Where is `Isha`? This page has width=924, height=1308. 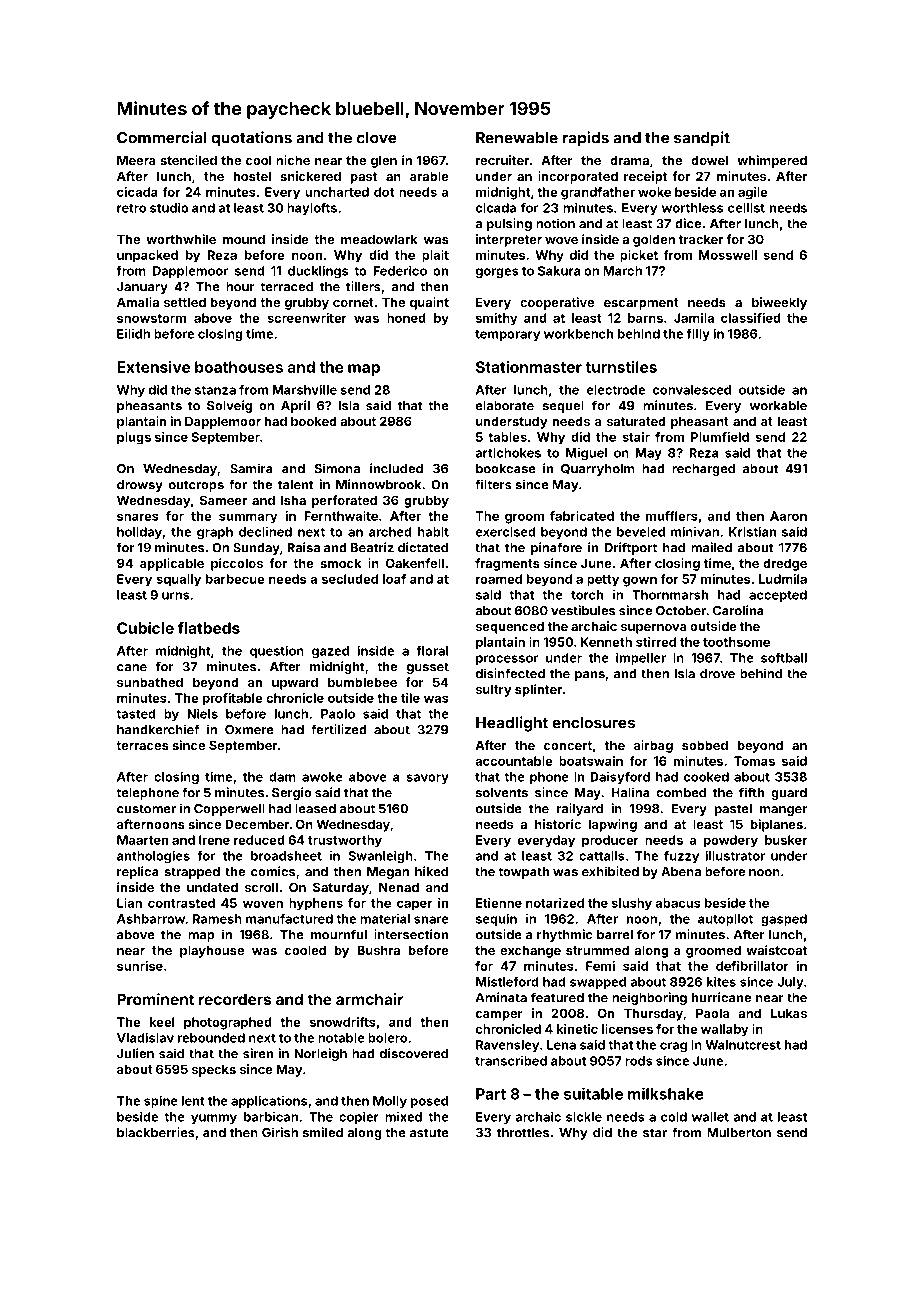 Isha is located at coordinates (293, 500).
